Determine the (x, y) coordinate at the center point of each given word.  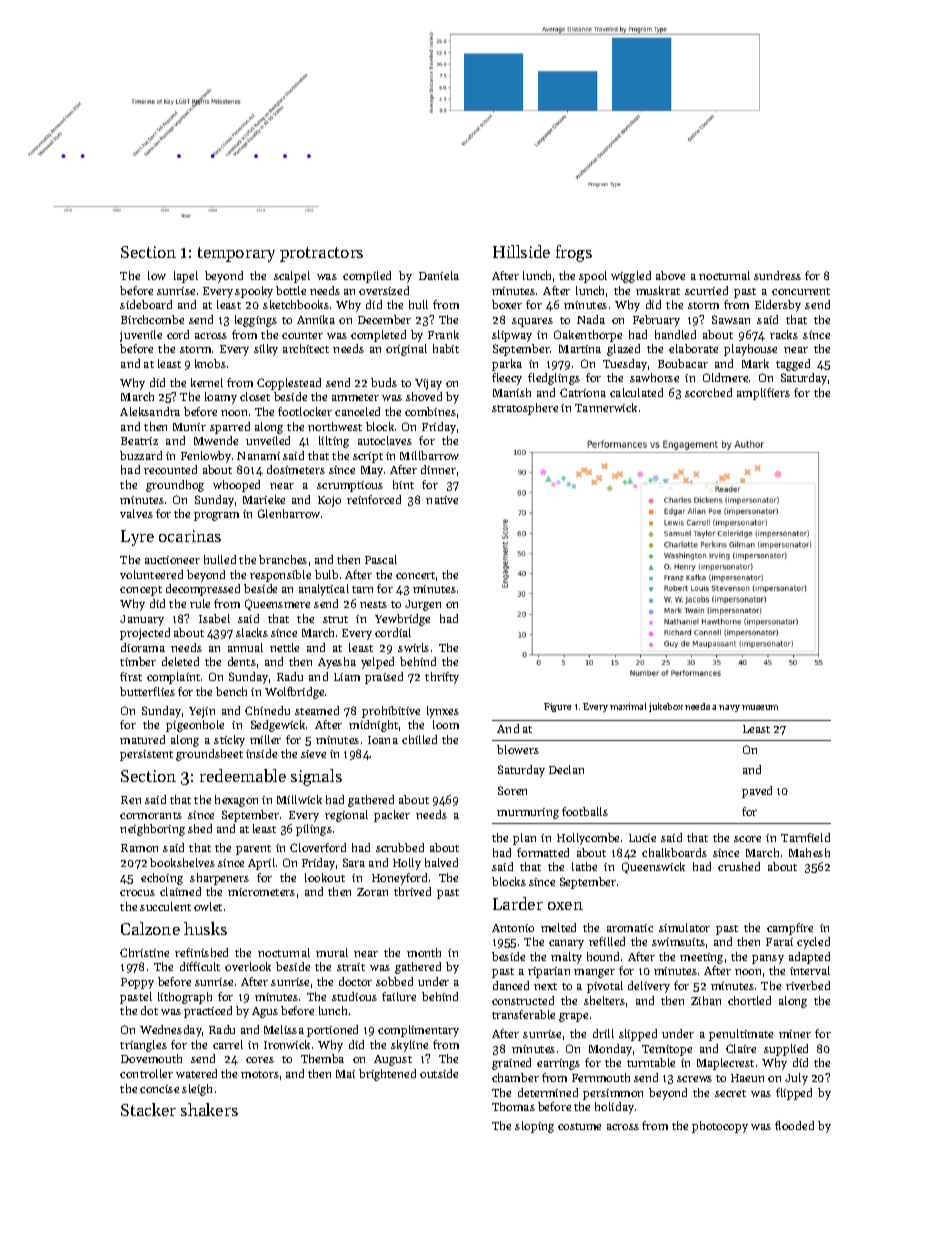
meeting (701, 958)
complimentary (418, 1031)
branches (283, 559)
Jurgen (423, 605)
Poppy (137, 983)
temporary (236, 254)
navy (729, 708)
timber (138, 661)
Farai (779, 942)
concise (159, 1089)
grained (511, 1064)
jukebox (666, 707)
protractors (321, 254)
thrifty (442, 678)
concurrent (801, 291)
